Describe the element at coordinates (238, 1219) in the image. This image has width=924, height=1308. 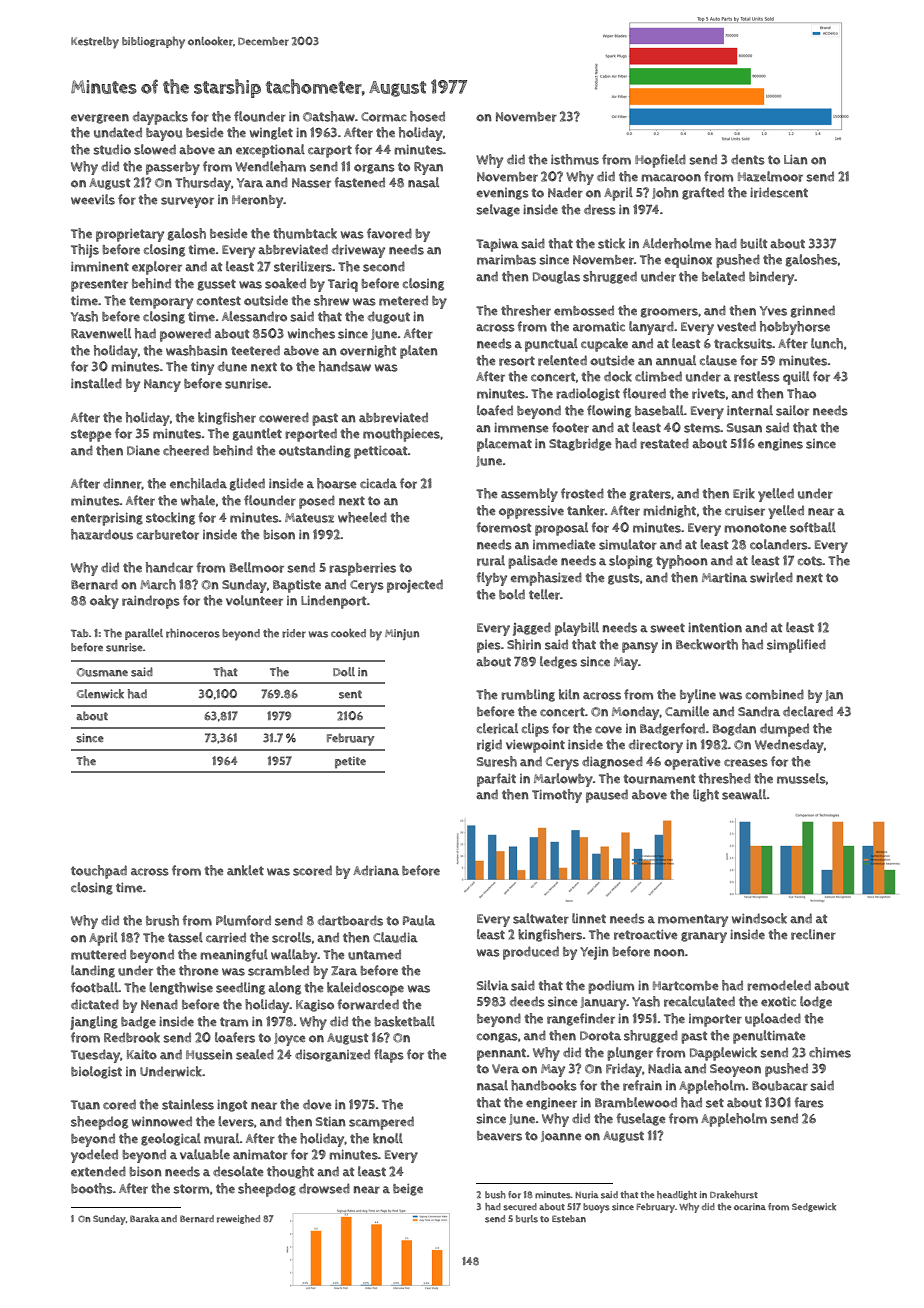
I see `reweighed` at that location.
